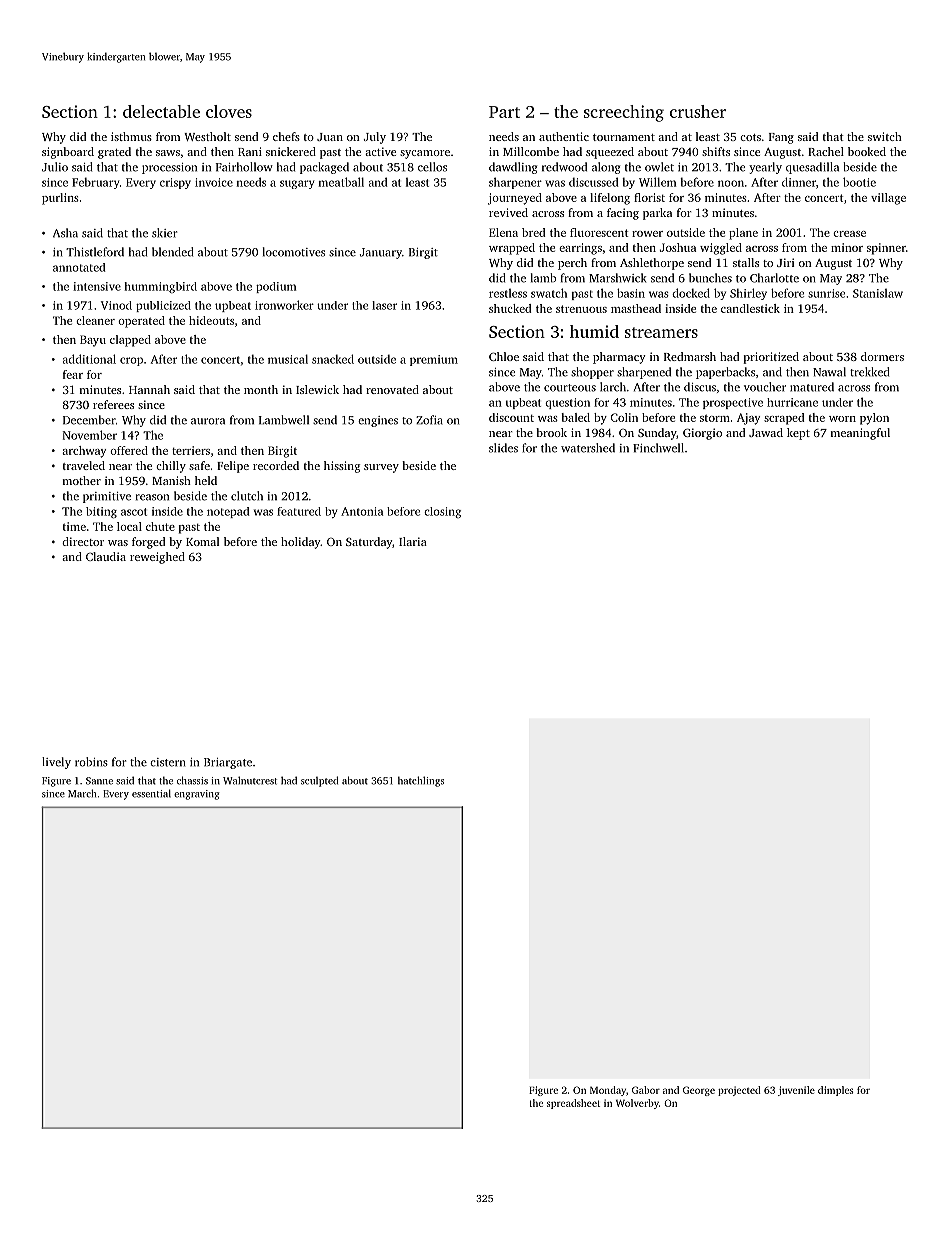  Describe the element at coordinates (812, 168) in the image. I see `quesadilla` at that location.
